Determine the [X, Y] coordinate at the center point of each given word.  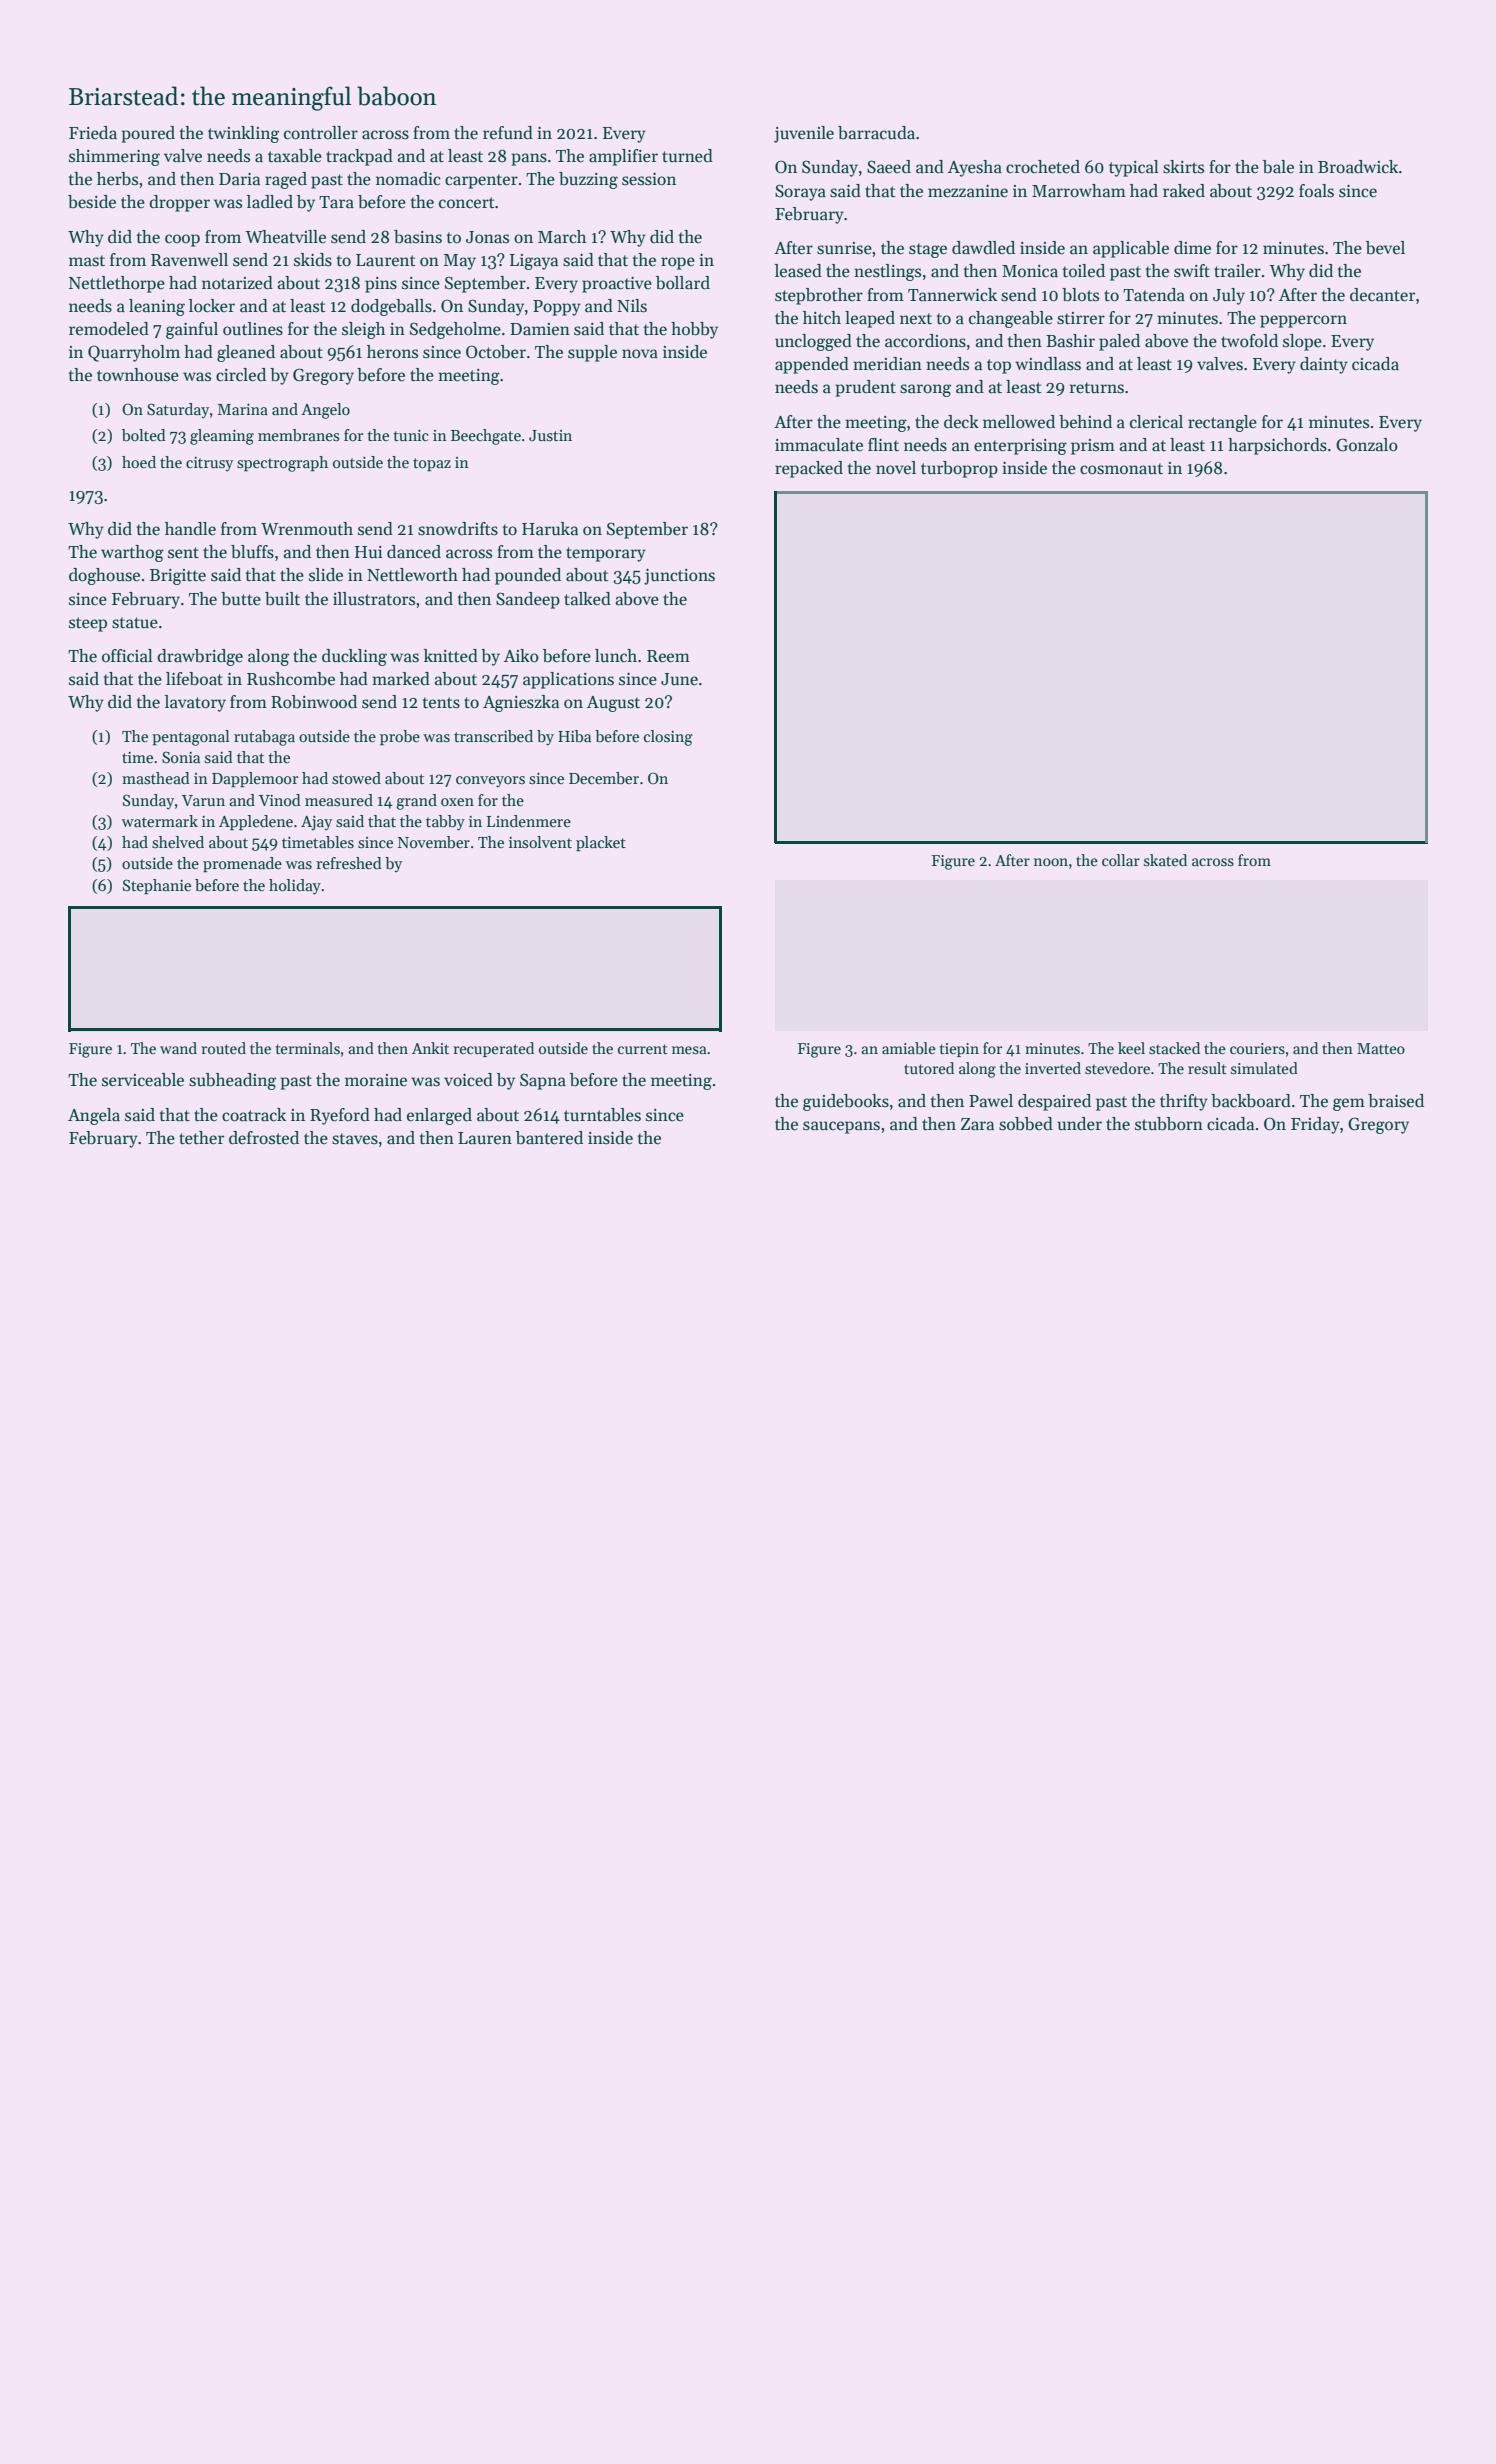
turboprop [959, 469]
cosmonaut [1121, 469]
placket [601, 843]
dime [1192, 248]
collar [1121, 860]
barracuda [876, 133]
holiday [295, 887]
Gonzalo [1367, 445]
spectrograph [282, 464]
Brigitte [178, 577]
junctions [679, 577]
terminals [308, 1048]
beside [92, 202]
